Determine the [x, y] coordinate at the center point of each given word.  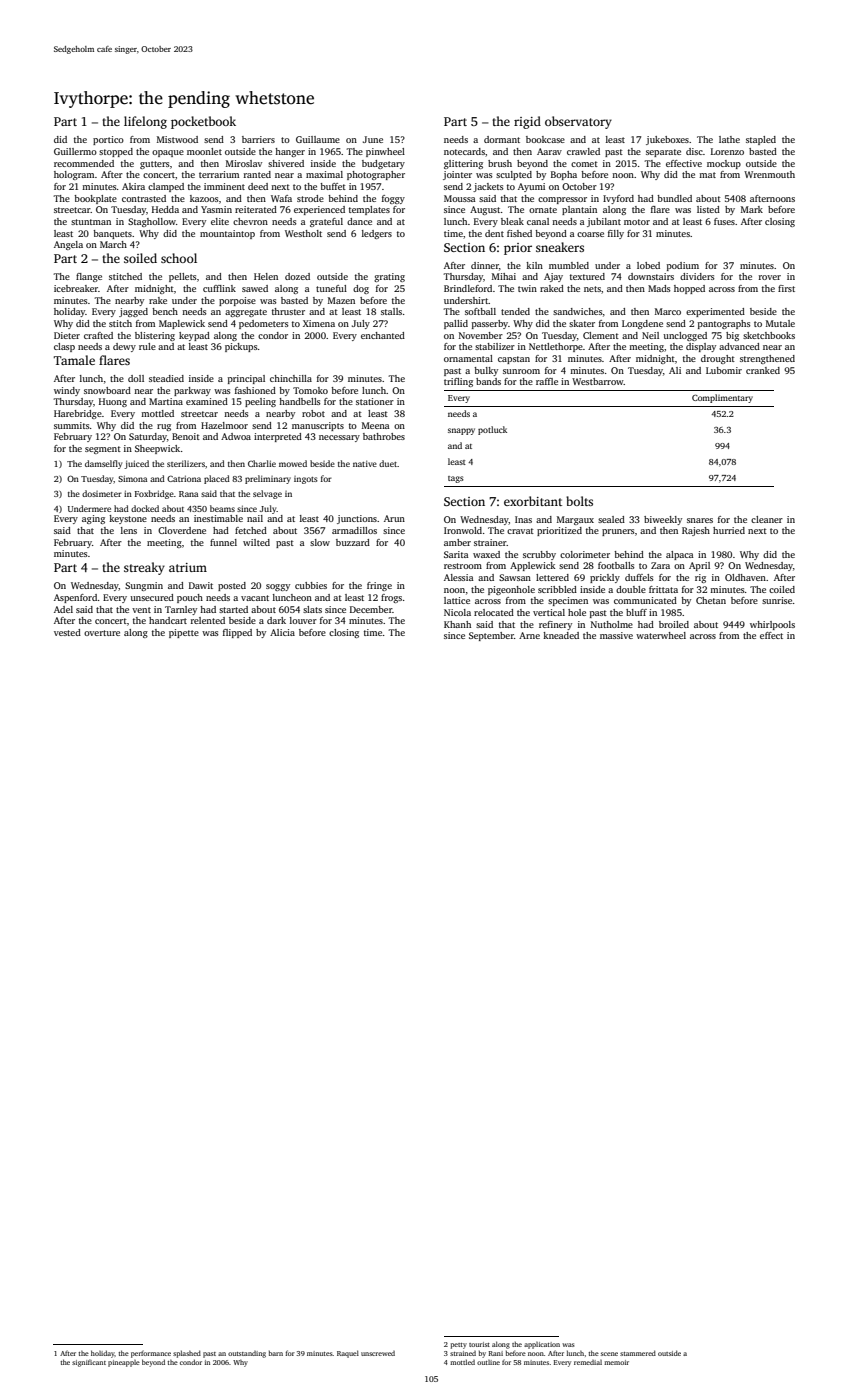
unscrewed [378, 1353]
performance [151, 1354]
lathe [729, 139]
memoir [616, 1362]
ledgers [377, 234]
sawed [255, 288]
